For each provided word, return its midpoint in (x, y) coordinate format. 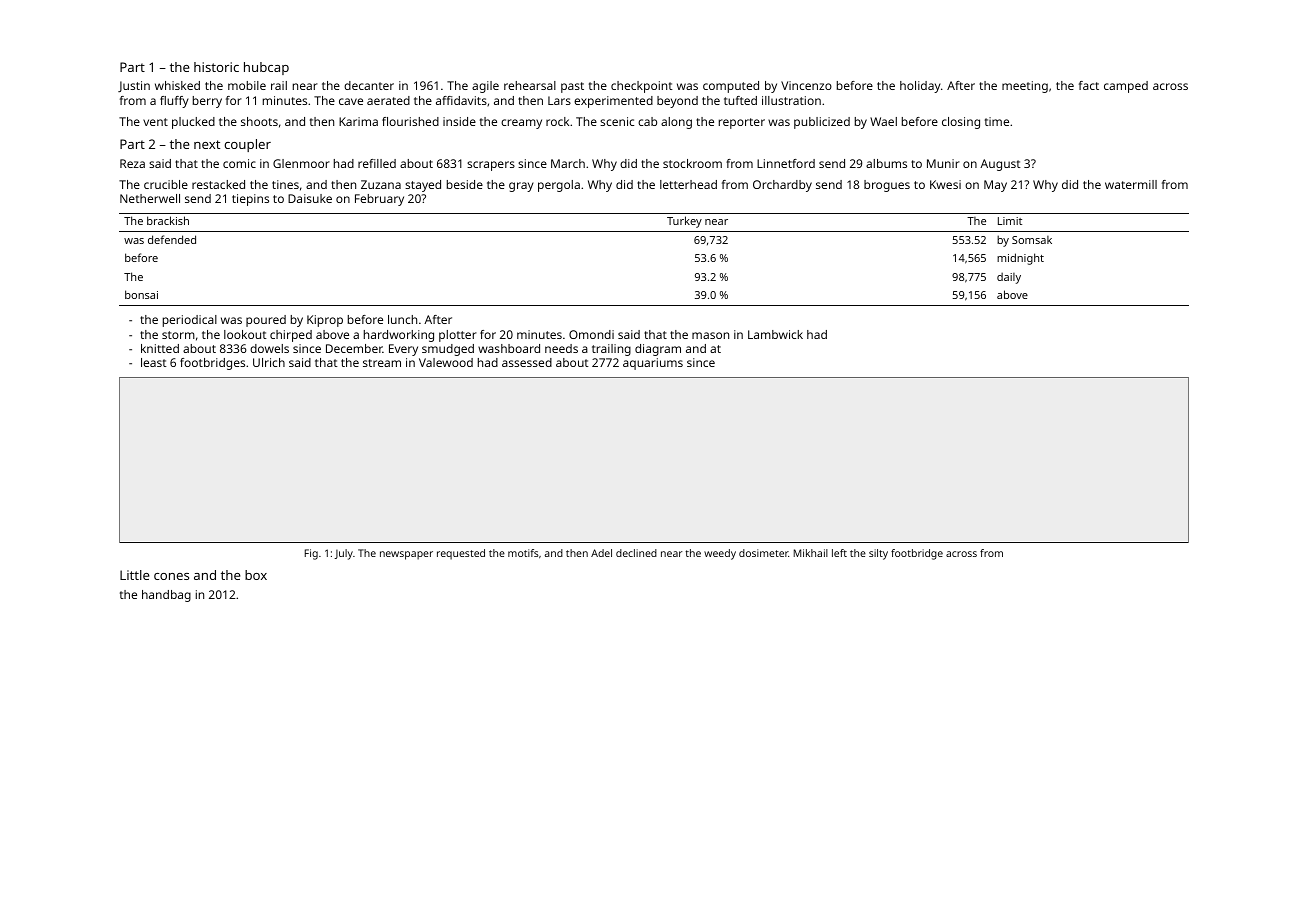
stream (382, 363)
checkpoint (642, 87)
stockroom (692, 163)
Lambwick (775, 334)
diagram (658, 350)
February (379, 200)
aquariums (653, 364)
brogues (887, 186)
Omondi (591, 334)
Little (134, 575)
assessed (527, 362)
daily (1009, 278)
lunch (402, 319)
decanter (369, 85)
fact (1089, 85)
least (154, 362)
